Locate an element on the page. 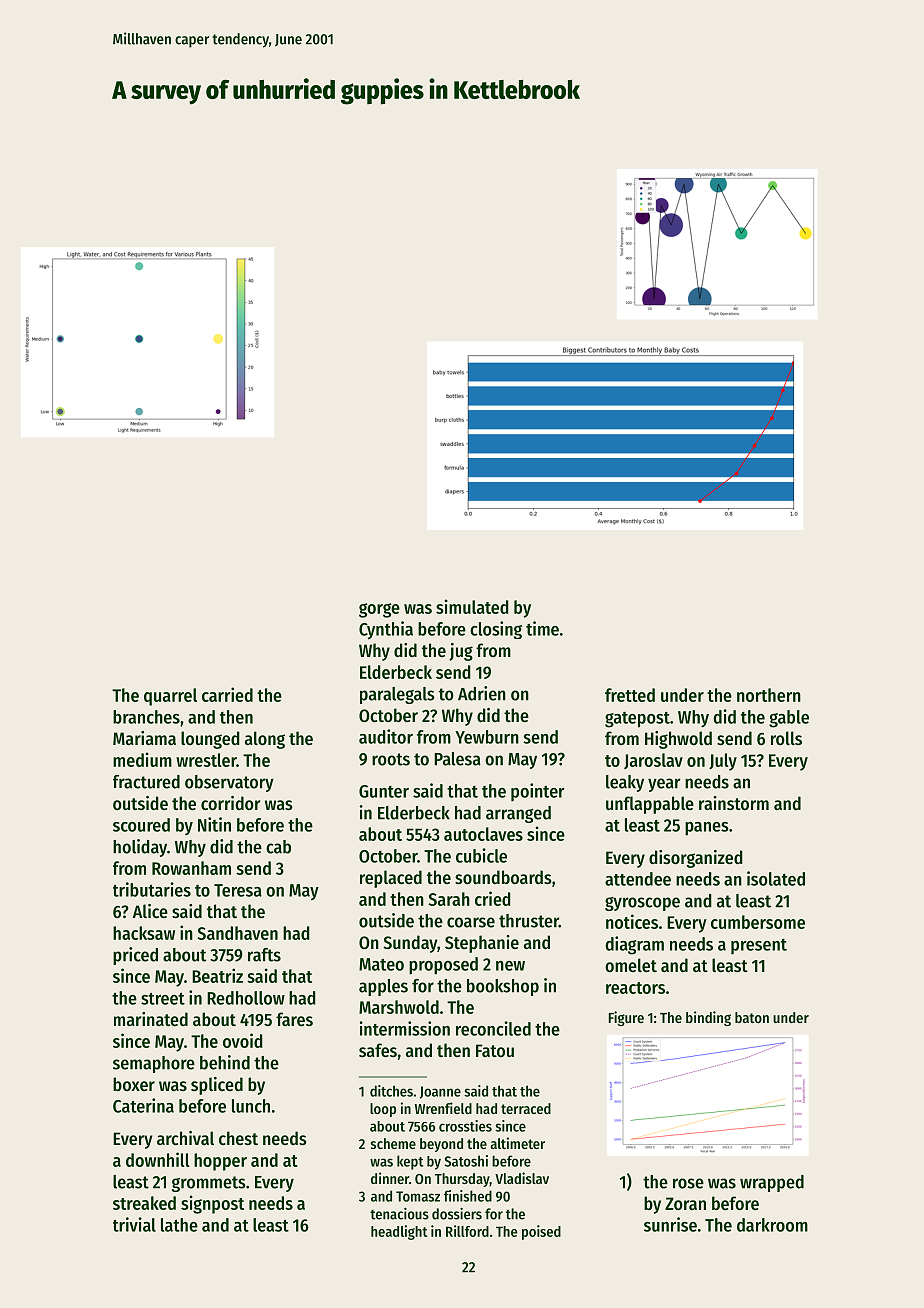 The width and height of the page is (924, 1308). corridor is located at coordinates (230, 803).
